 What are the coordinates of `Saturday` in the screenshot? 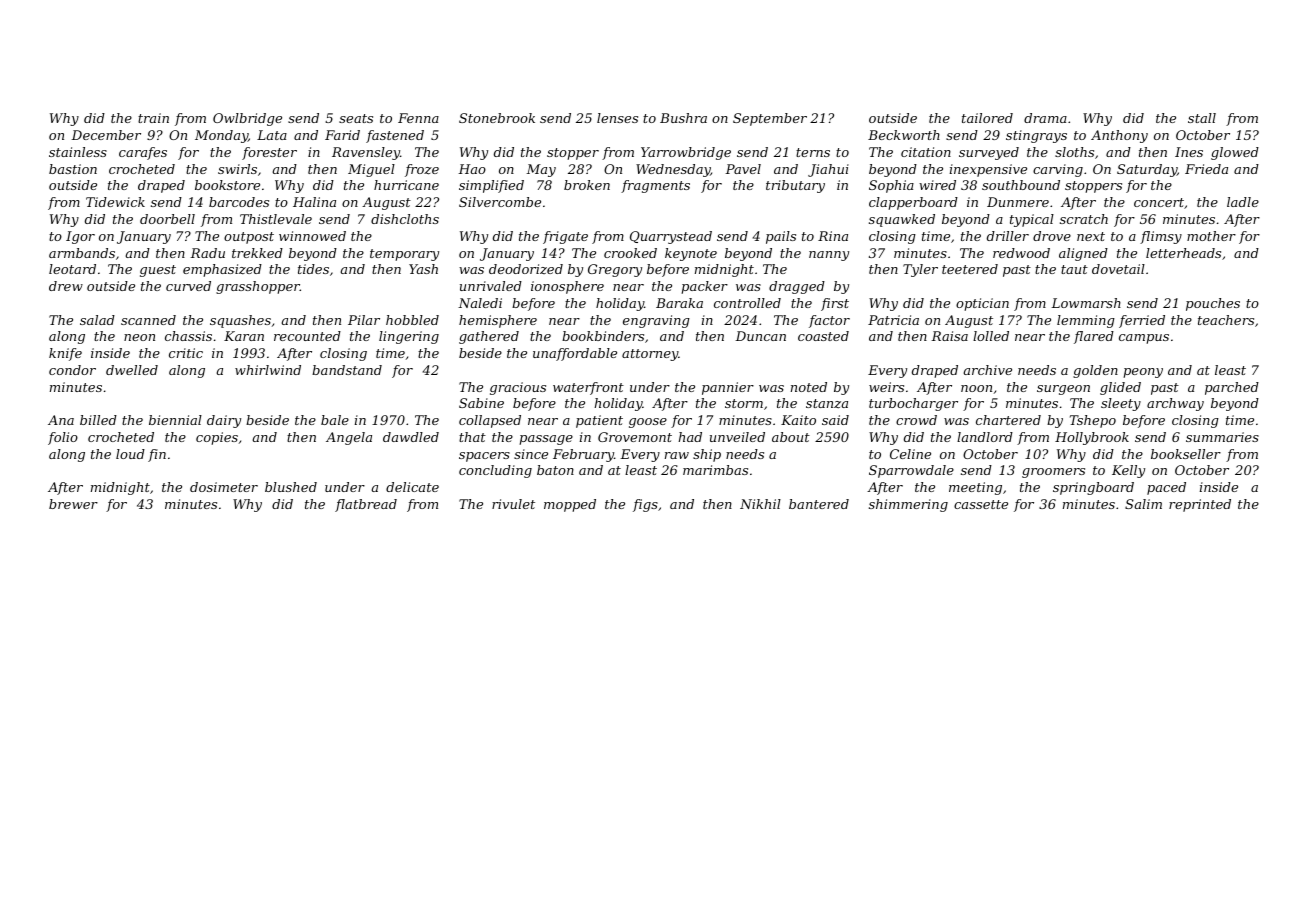 It's located at (1147, 170).
